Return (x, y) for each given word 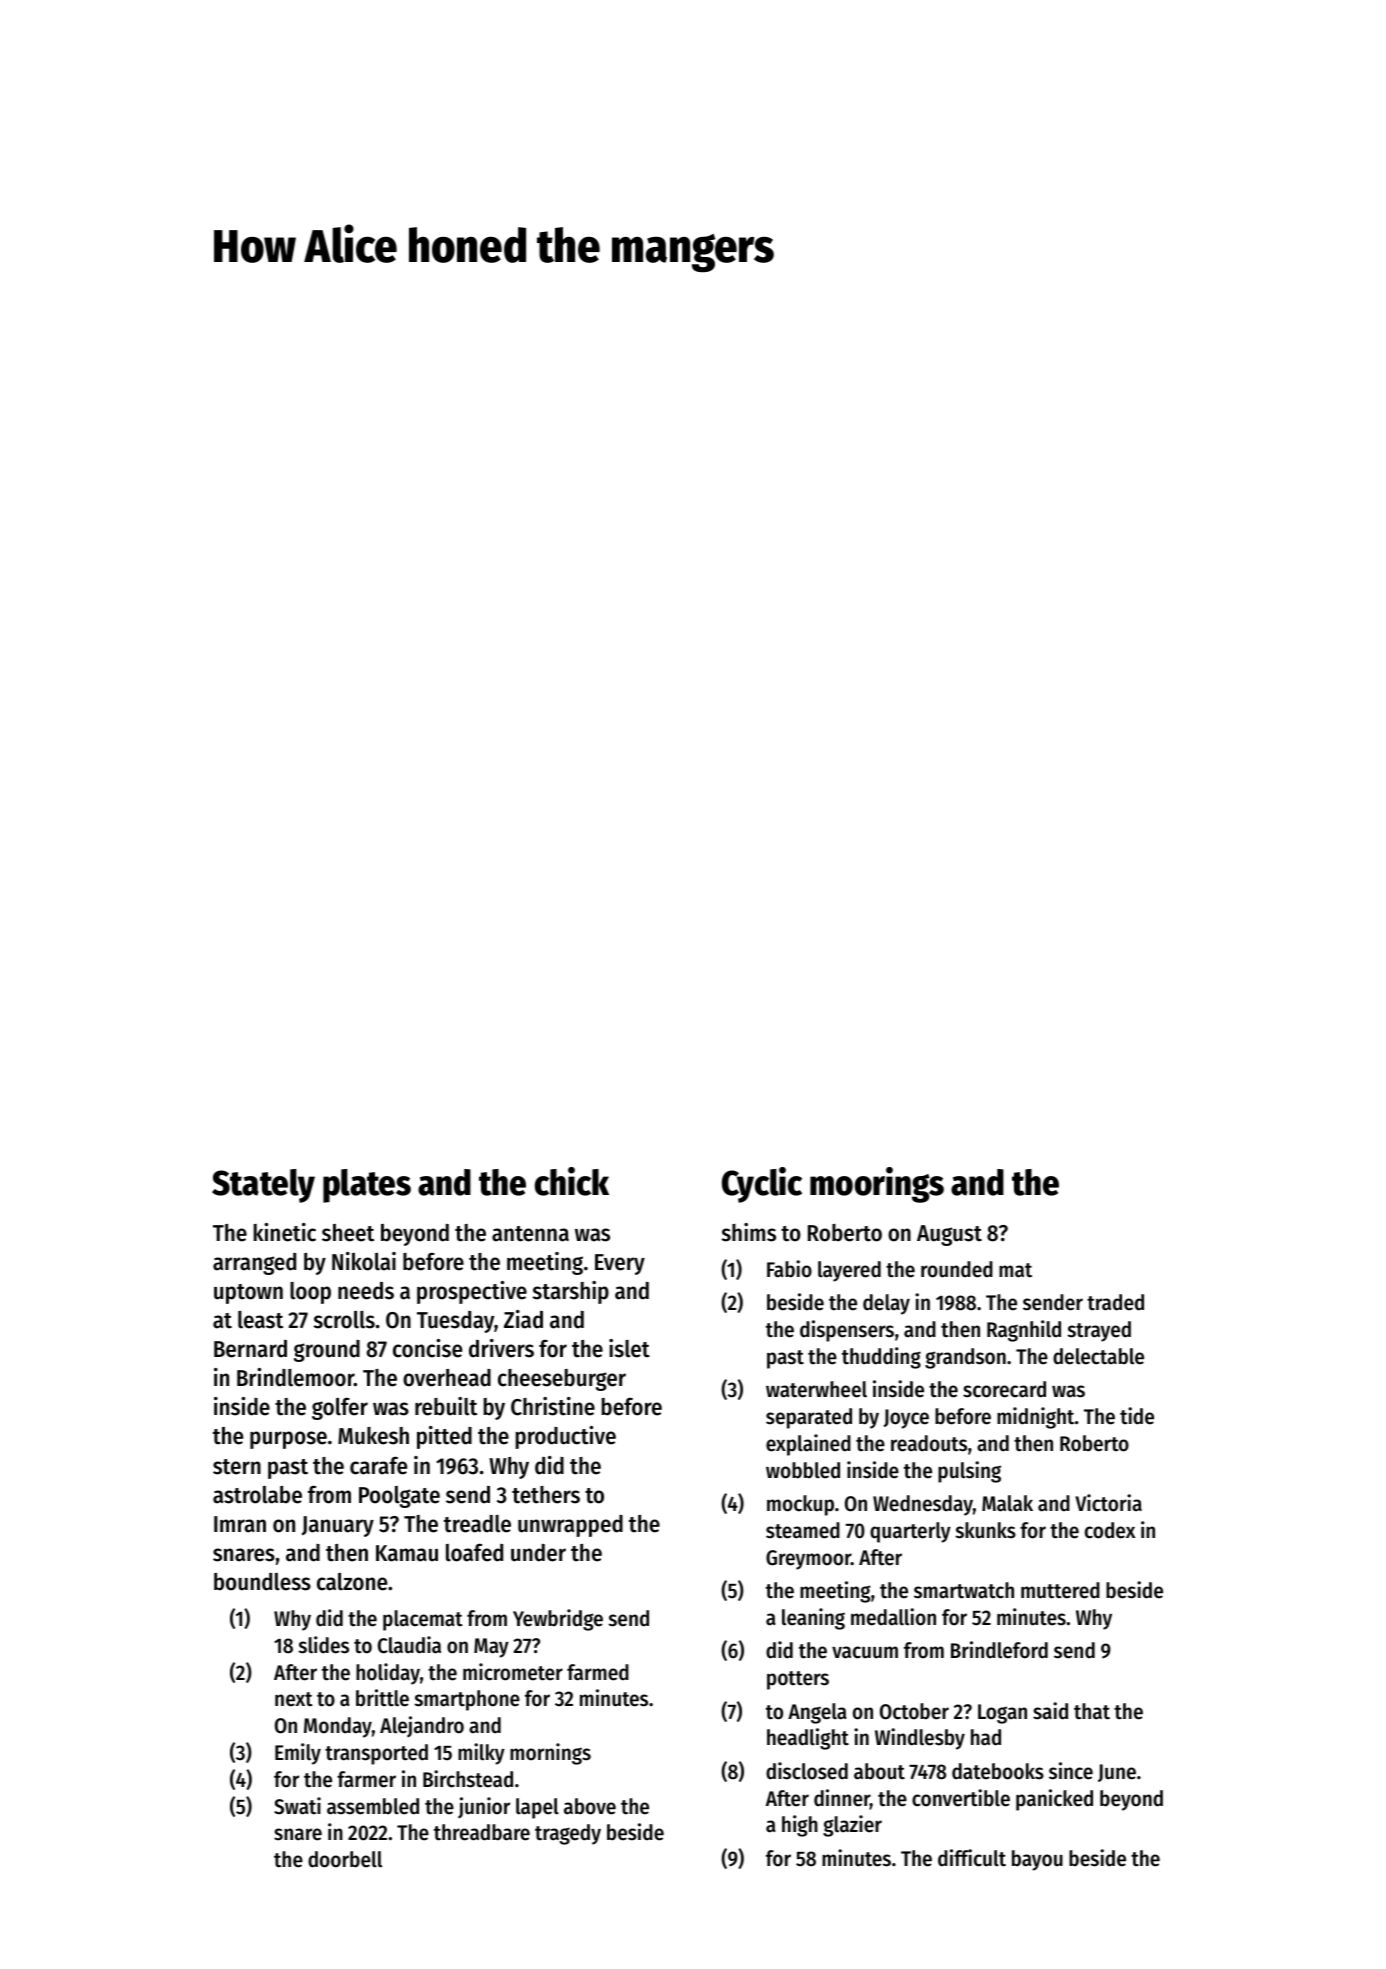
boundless (262, 1582)
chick (572, 1181)
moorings (877, 1185)
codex (1110, 1530)
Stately (263, 1186)
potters (798, 1680)
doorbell (345, 1859)
